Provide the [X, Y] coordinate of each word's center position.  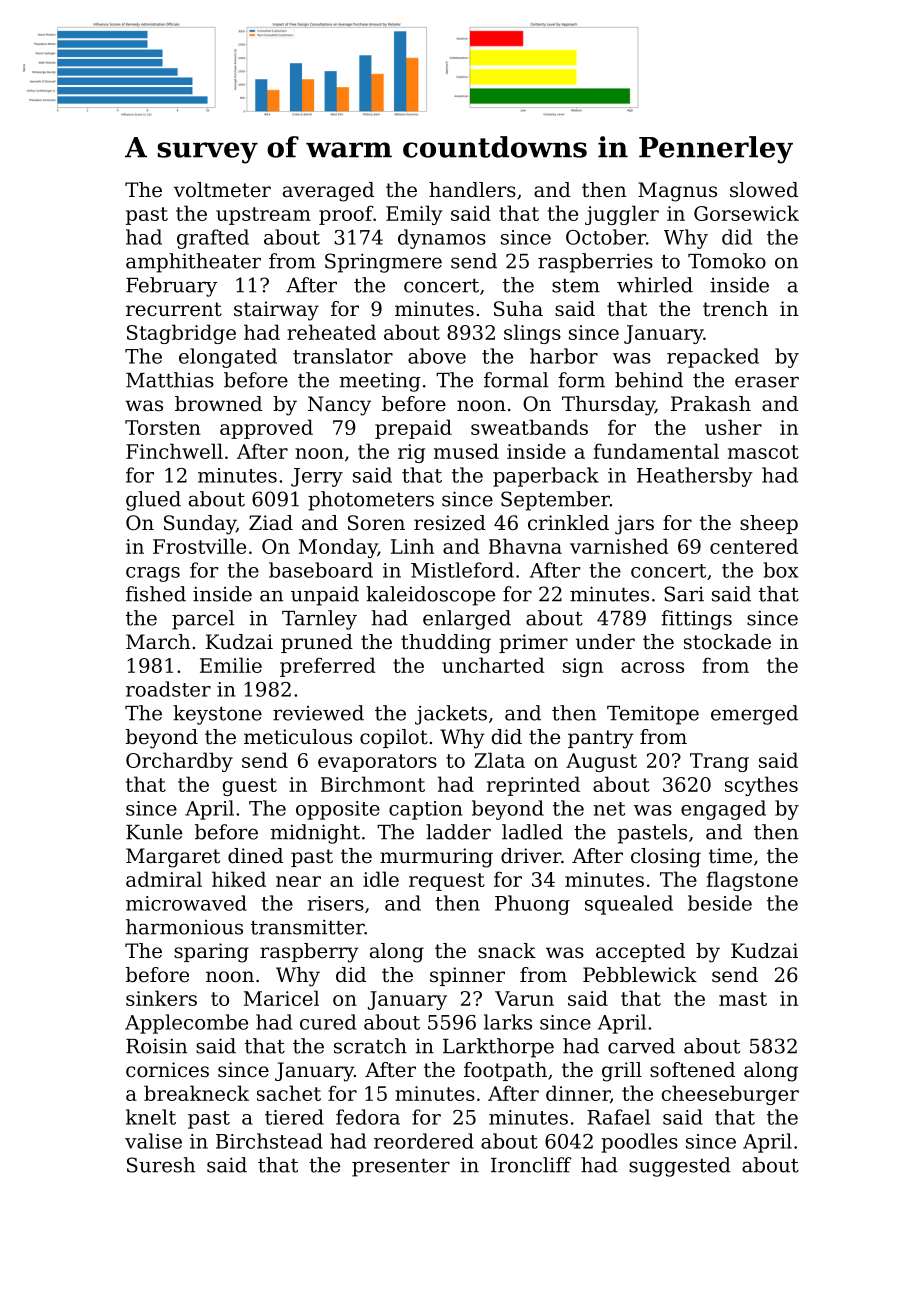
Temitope [653, 715]
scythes [761, 786]
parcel [203, 620]
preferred [328, 667]
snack [507, 951]
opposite [338, 810]
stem [576, 286]
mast [743, 999]
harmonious [184, 927]
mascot [763, 452]
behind [649, 380]
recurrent [174, 309]
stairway [276, 311]
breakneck [196, 1093]
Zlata [499, 760]
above [437, 356]
